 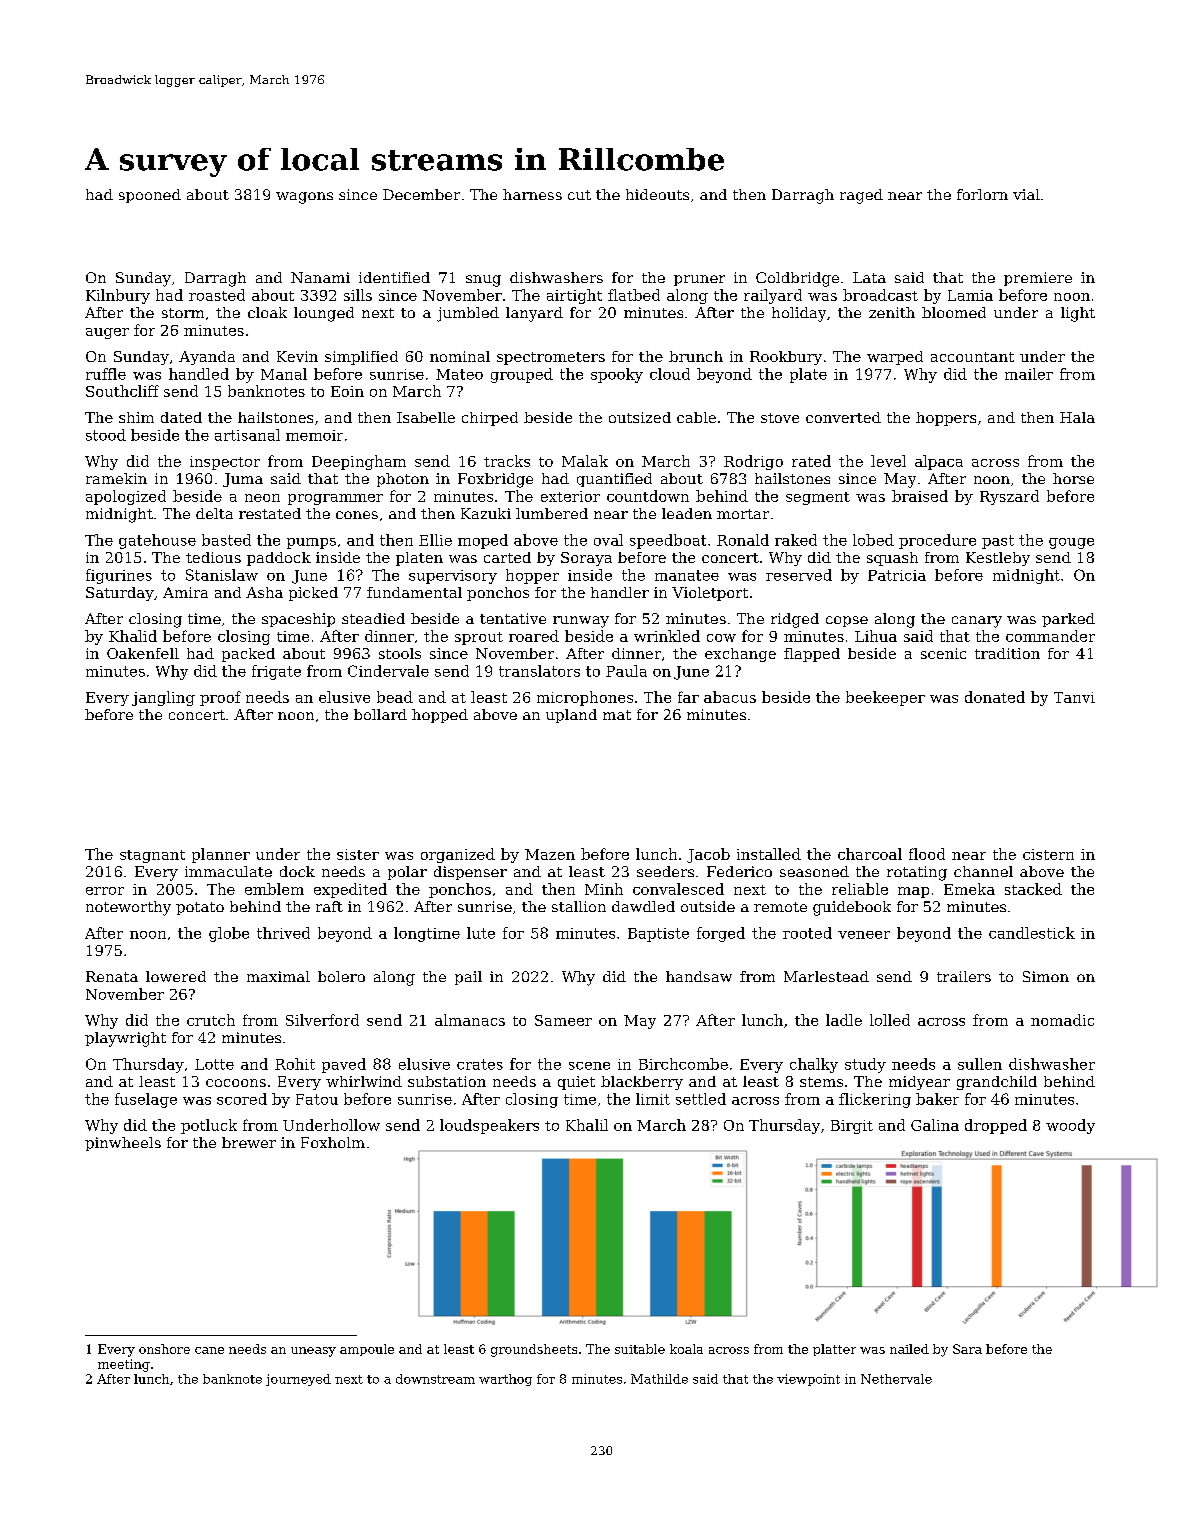 I want to click on trailers, so click(x=964, y=976).
